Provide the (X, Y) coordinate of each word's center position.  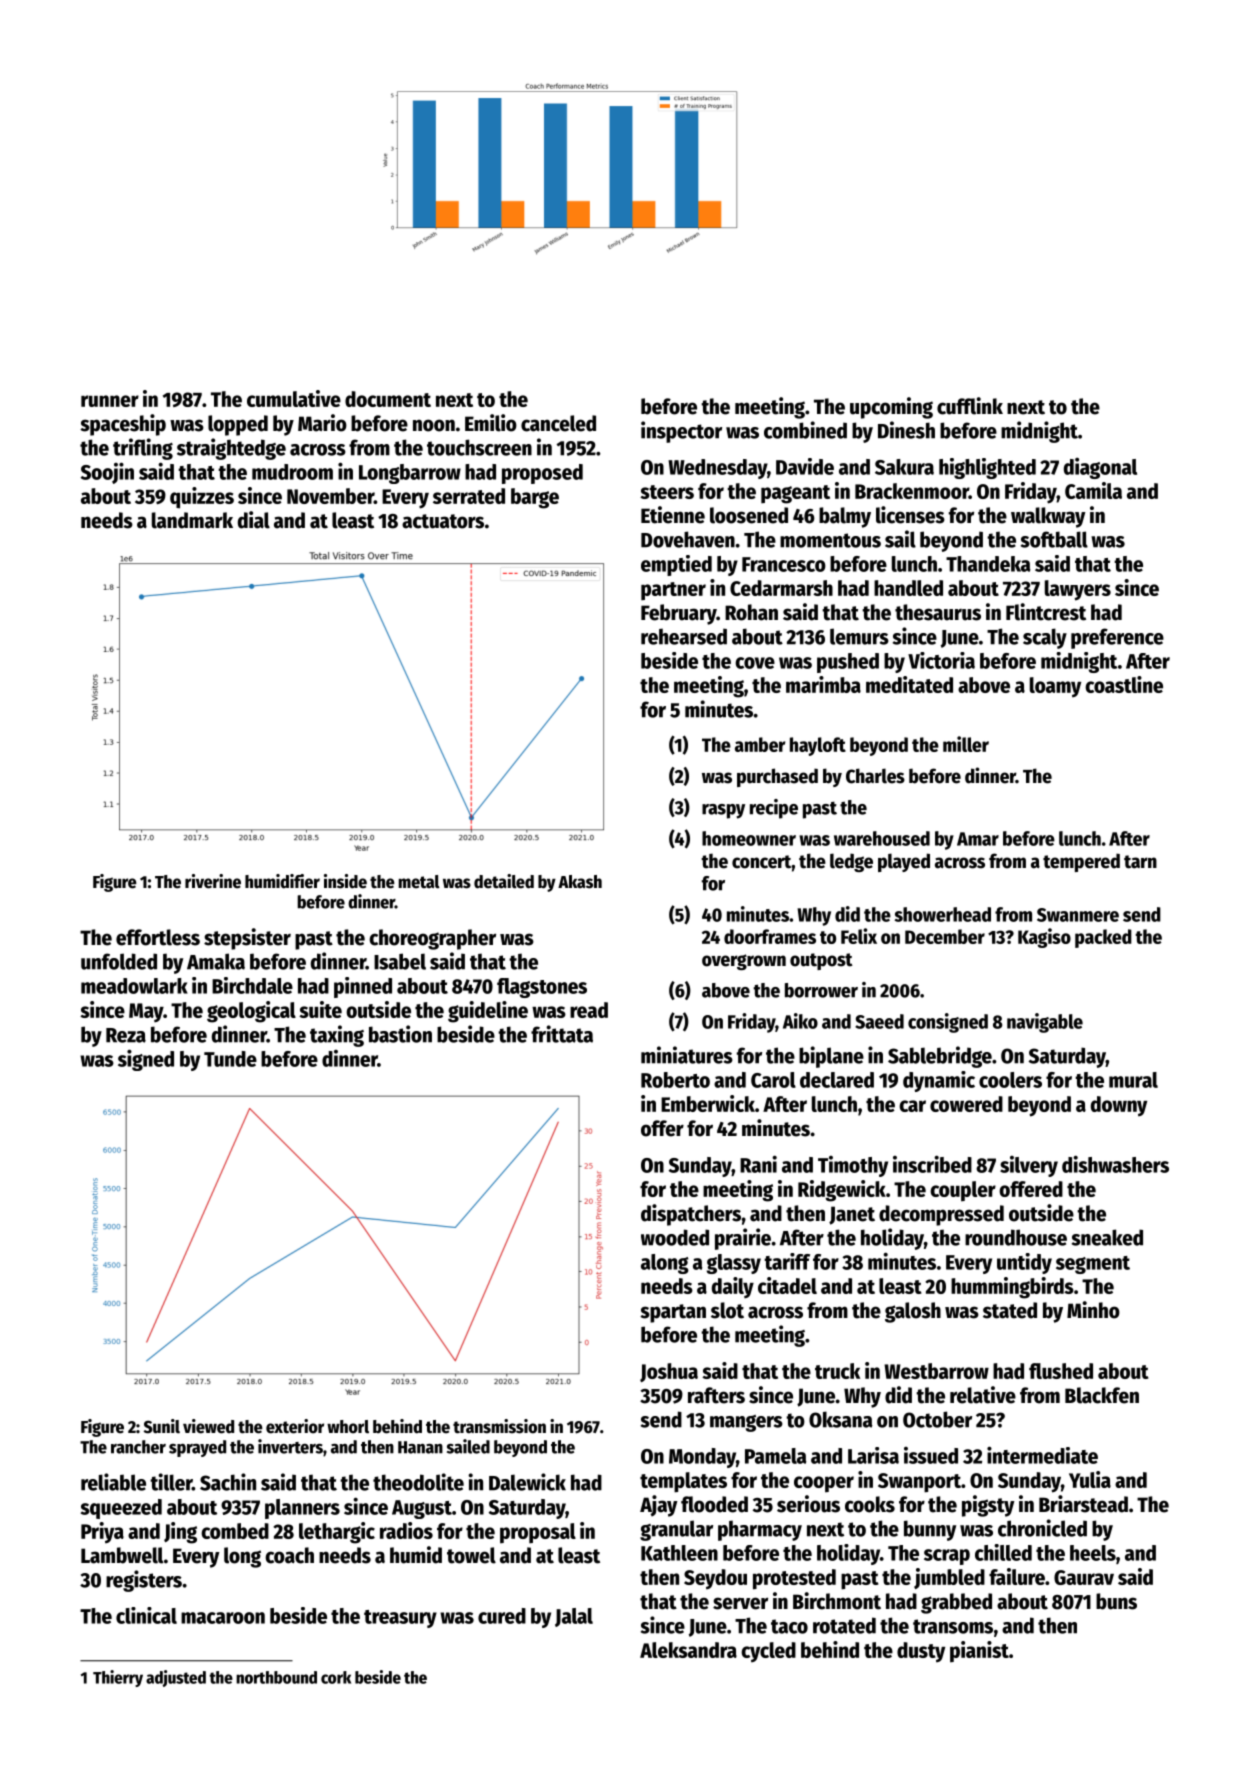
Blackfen (1102, 1395)
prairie (743, 1239)
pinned (363, 987)
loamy (1055, 687)
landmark (192, 520)
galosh (913, 1312)
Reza (126, 1035)
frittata (562, 1034)
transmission (499, 1426)
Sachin (228, 1482)
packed (1103, 938)
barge (535, 498)
